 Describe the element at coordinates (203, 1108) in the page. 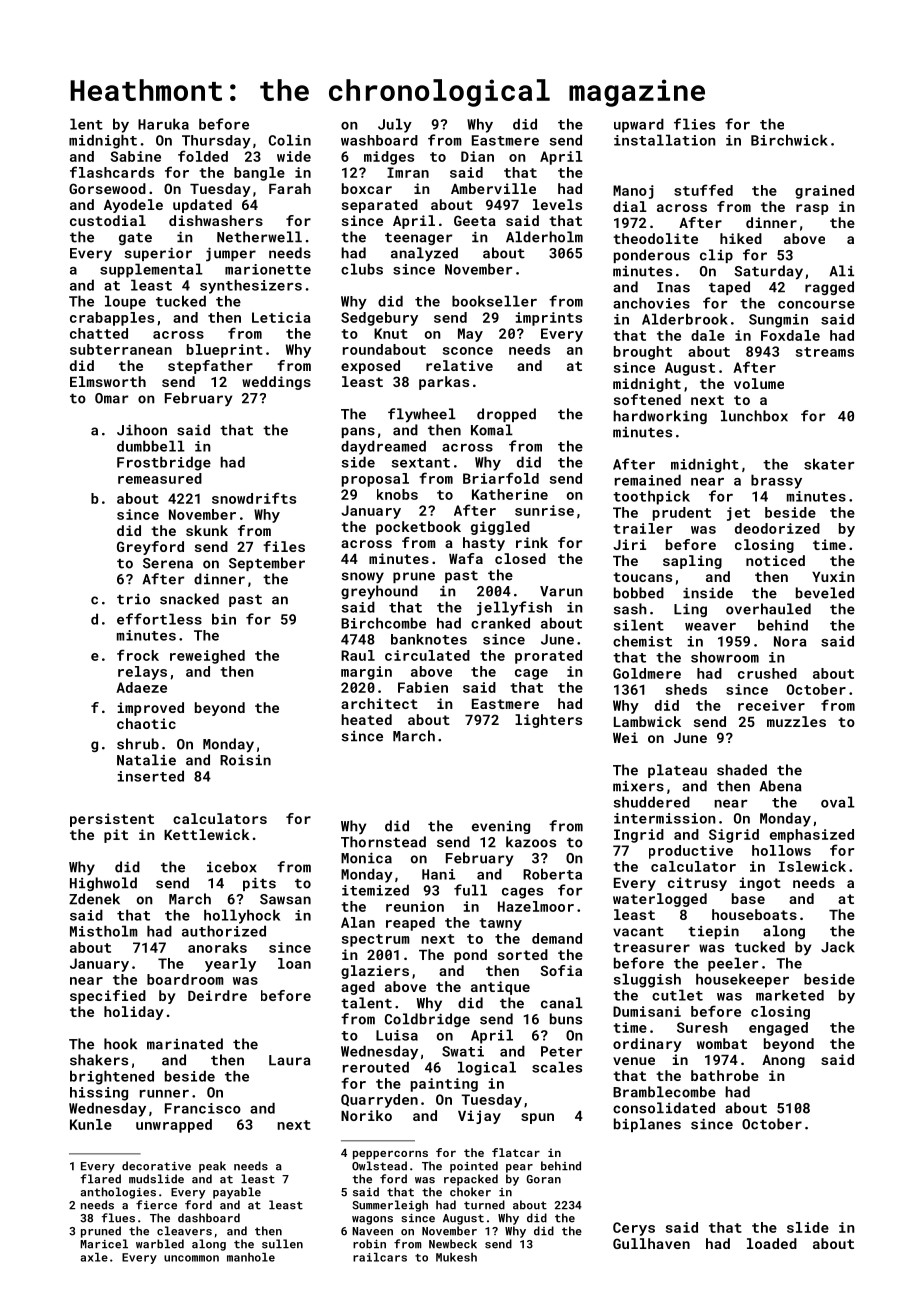

I see `Francisco` at that location.
